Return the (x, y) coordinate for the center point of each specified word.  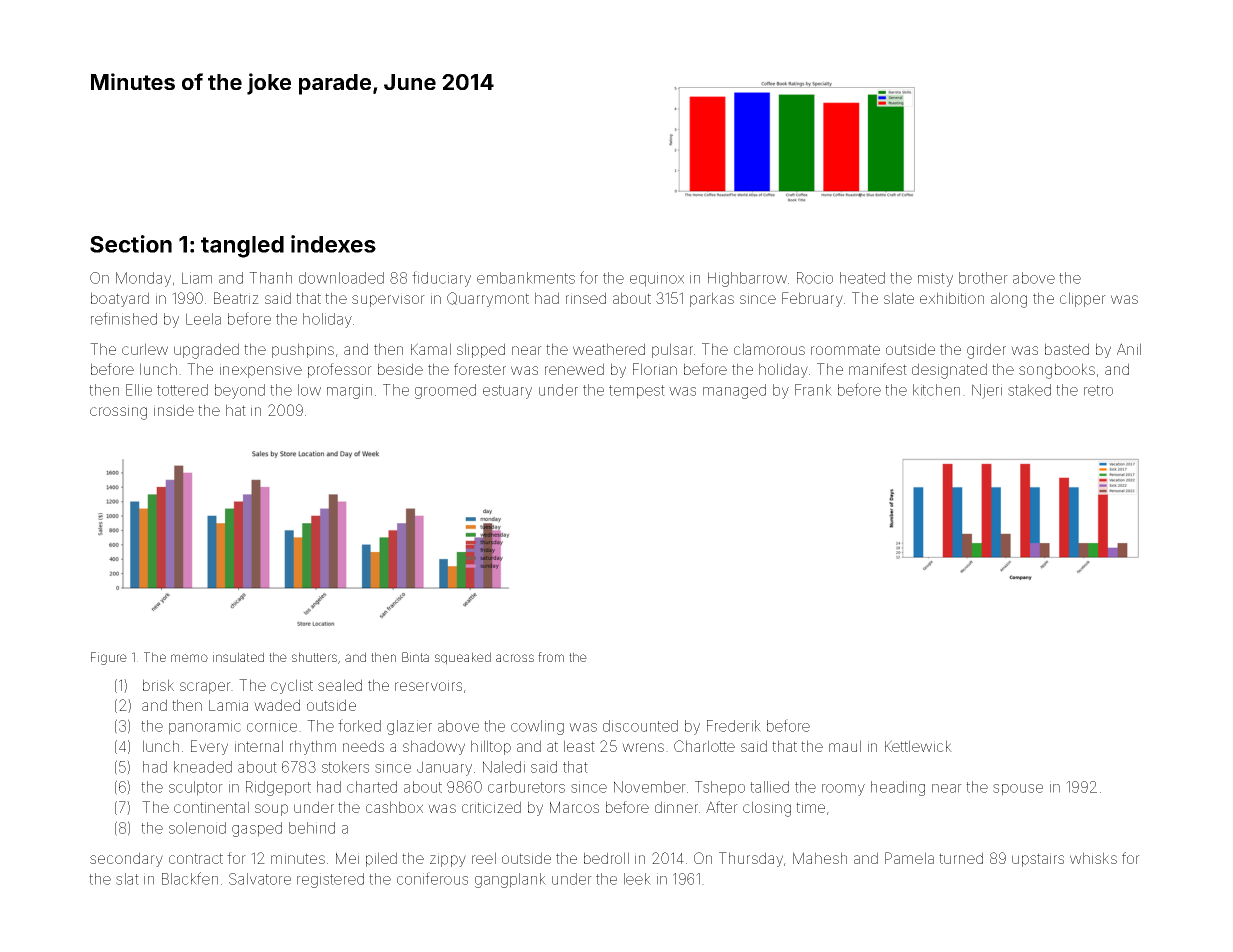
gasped (257, 829)
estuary (507, 392)
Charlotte (704, 746)
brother (983, 278)
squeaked (463, 658)
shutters (314, 657)
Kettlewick (918, 746)
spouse (1018, 790)
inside (174, 410)
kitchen (936, 390)
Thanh (270, 278)
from (551, 657)
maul (845, 746)
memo (189, 658)
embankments (526, 278)
